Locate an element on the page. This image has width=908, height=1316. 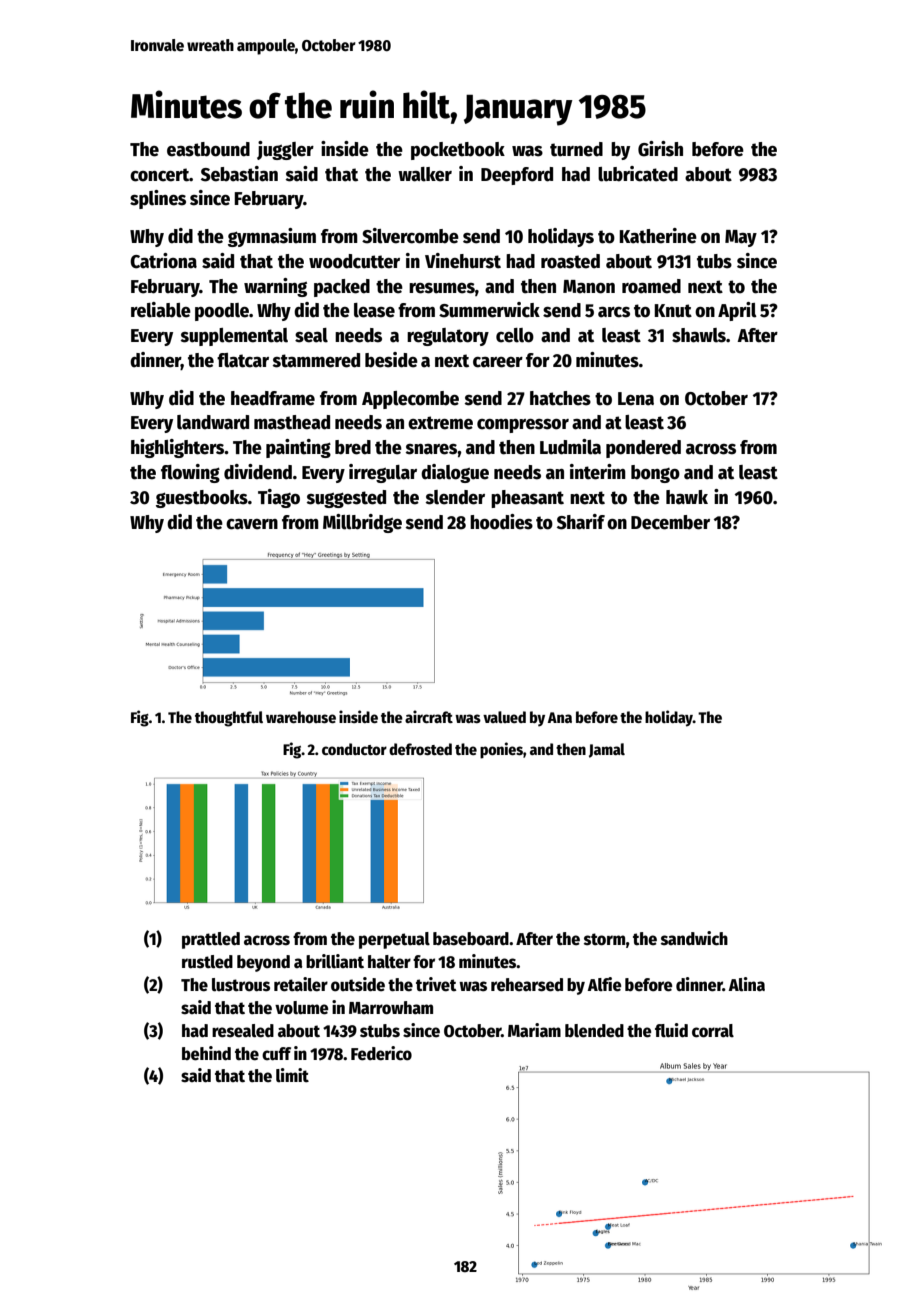
lubricated is located at coordinates (638, 174).
